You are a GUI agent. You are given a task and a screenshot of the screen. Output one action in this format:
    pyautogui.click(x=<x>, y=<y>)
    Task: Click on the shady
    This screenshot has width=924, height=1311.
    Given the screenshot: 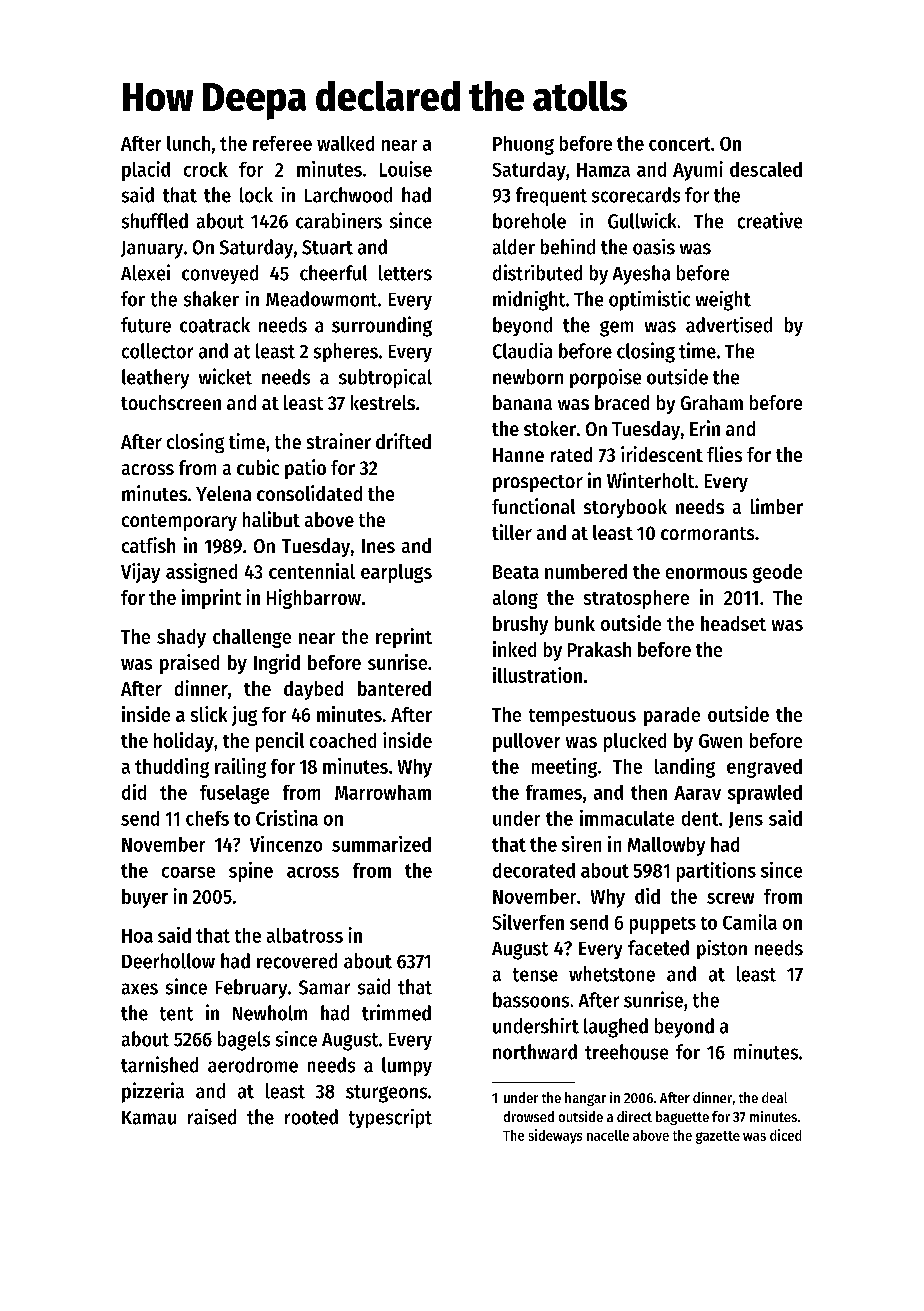 What is the action you would take?
    pyautogui.click(x=181, y=638)
